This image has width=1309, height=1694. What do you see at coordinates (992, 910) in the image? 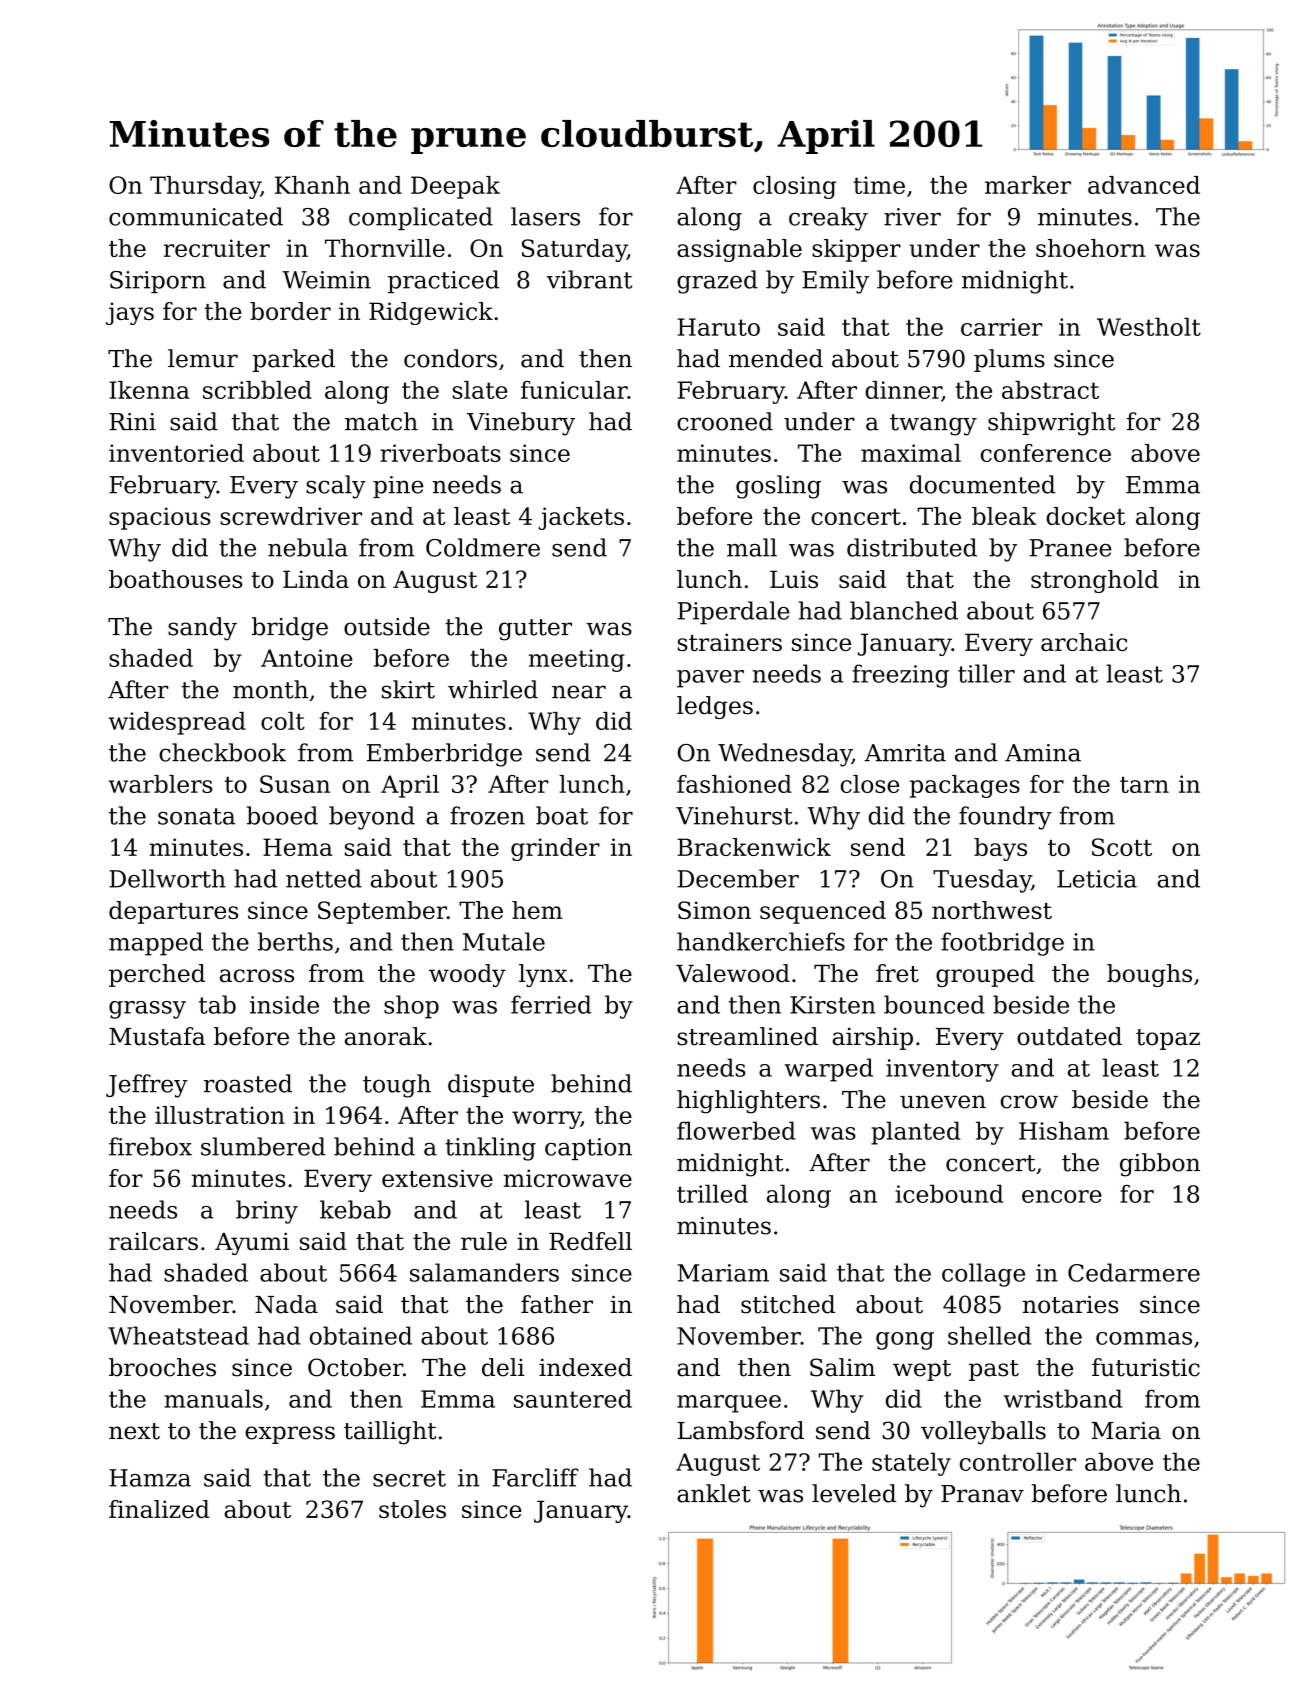
I see `northwest` at bounding box center [992, 910].
